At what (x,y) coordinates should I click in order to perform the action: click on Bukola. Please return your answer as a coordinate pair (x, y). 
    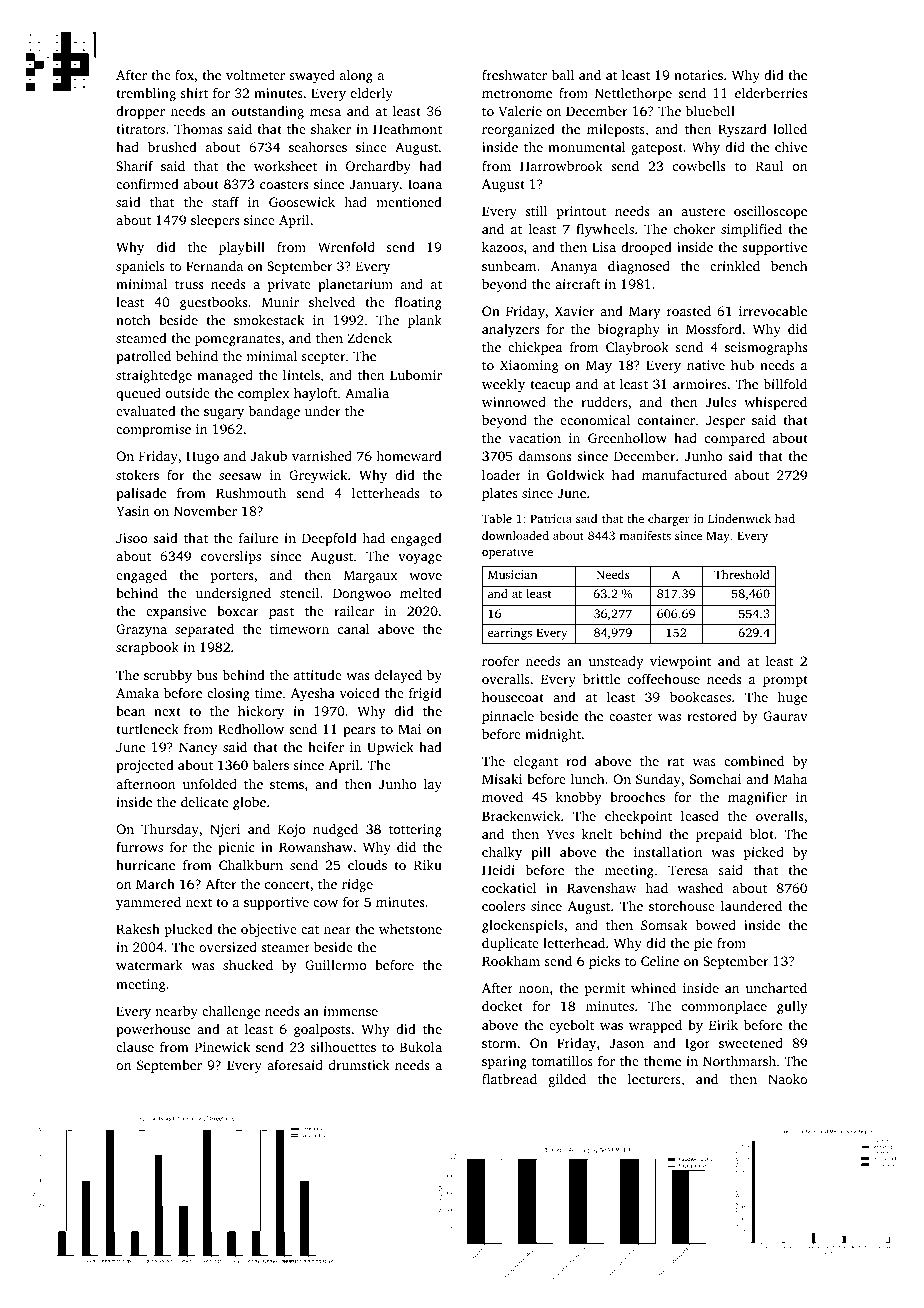
    Looking at the image, I should click on (421, 1047).
